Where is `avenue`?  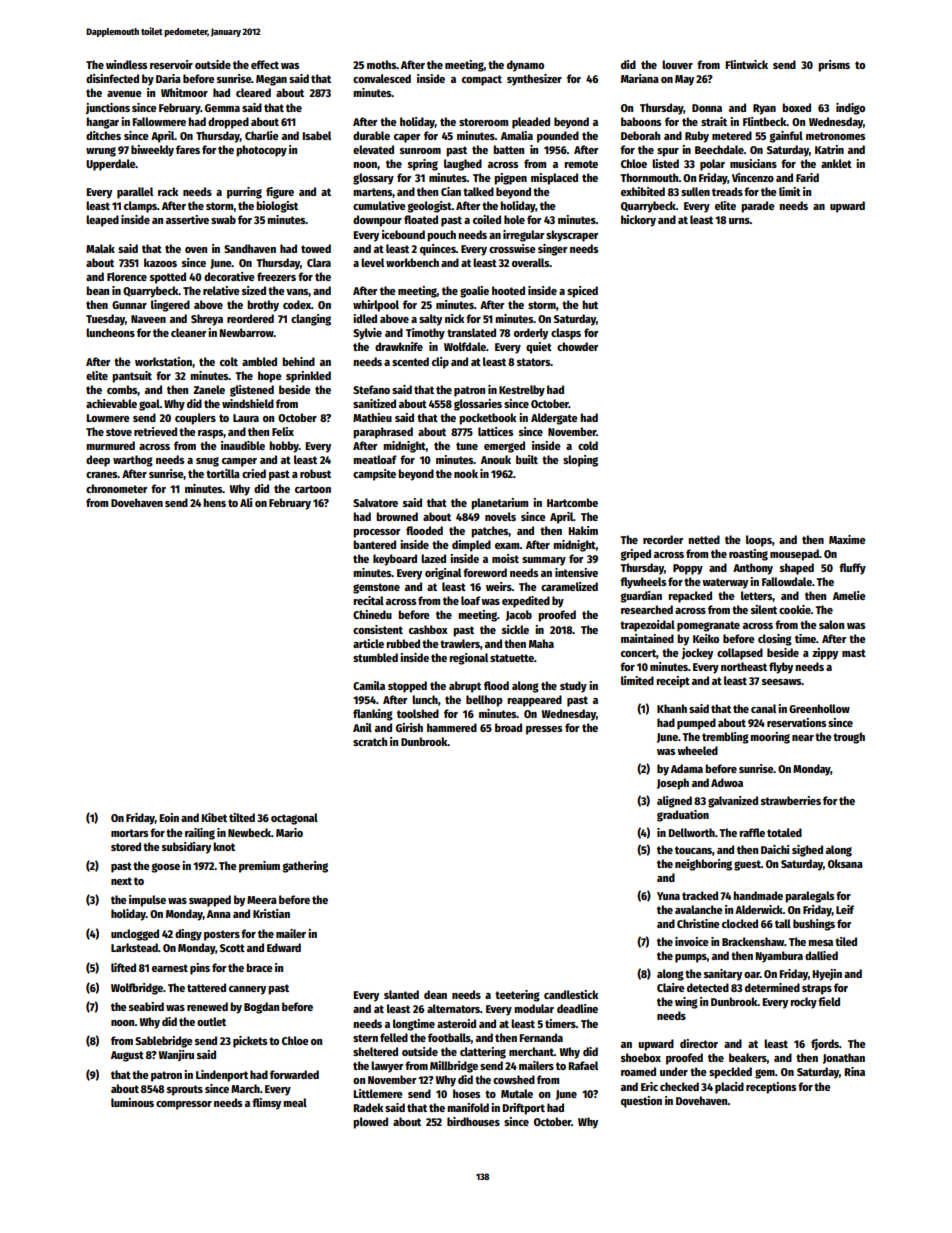
avenue is located at coordinates (124, 94).
